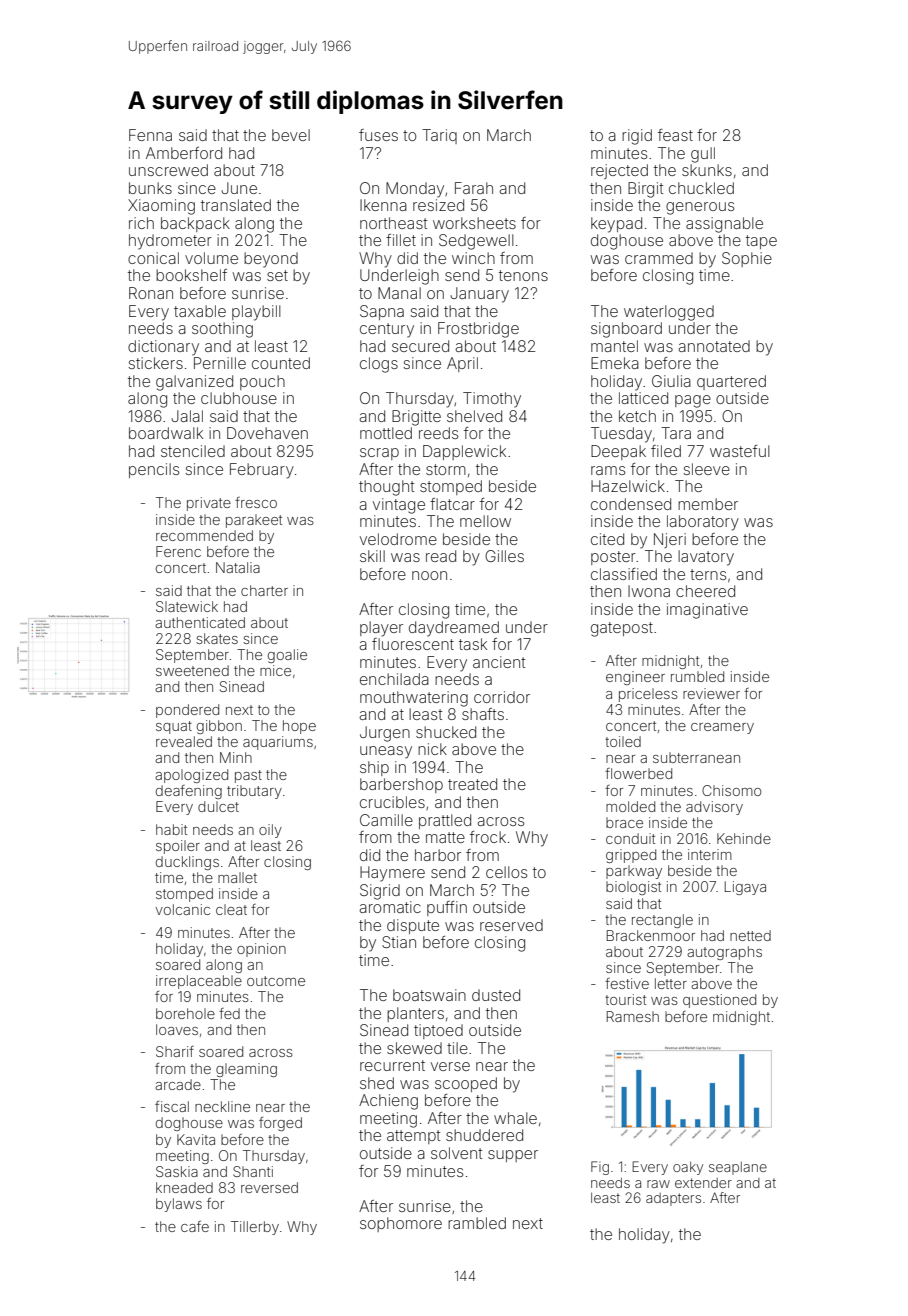 The image size is (908, 1316). I want to click on Jurgen, so click(385, 734).
